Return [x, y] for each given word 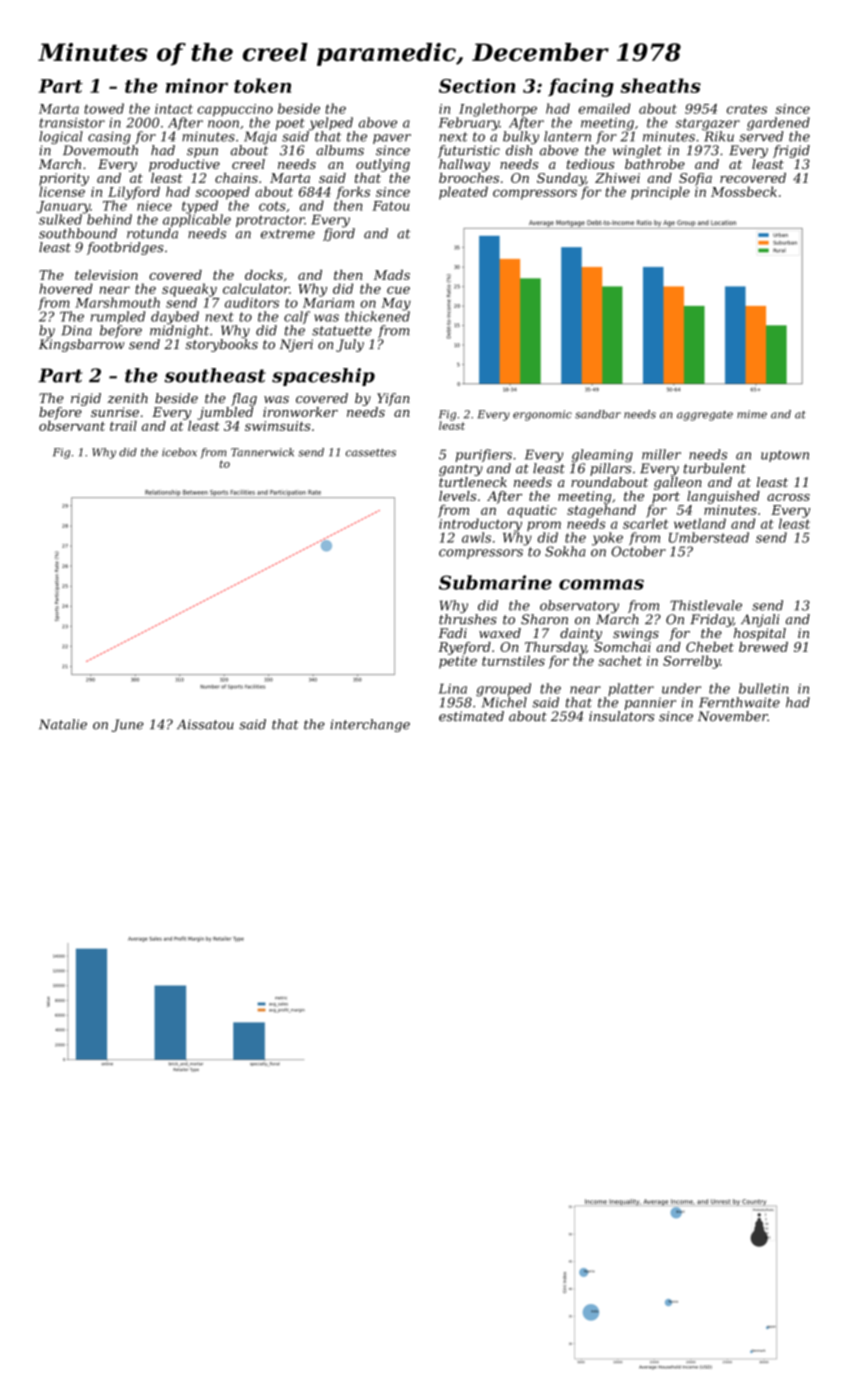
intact [174, 109]
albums [340, 150]
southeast [215, 375]
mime [752, 414]
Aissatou [205, 724]
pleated [463, 193]
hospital [760, 634]
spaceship [323, 377]
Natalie [63, 724]
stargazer [707, 124]
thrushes [468, 619]
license [62, 191]
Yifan [393, 399]
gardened [778, 124]
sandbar [598, 414]
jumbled [225, 413]
